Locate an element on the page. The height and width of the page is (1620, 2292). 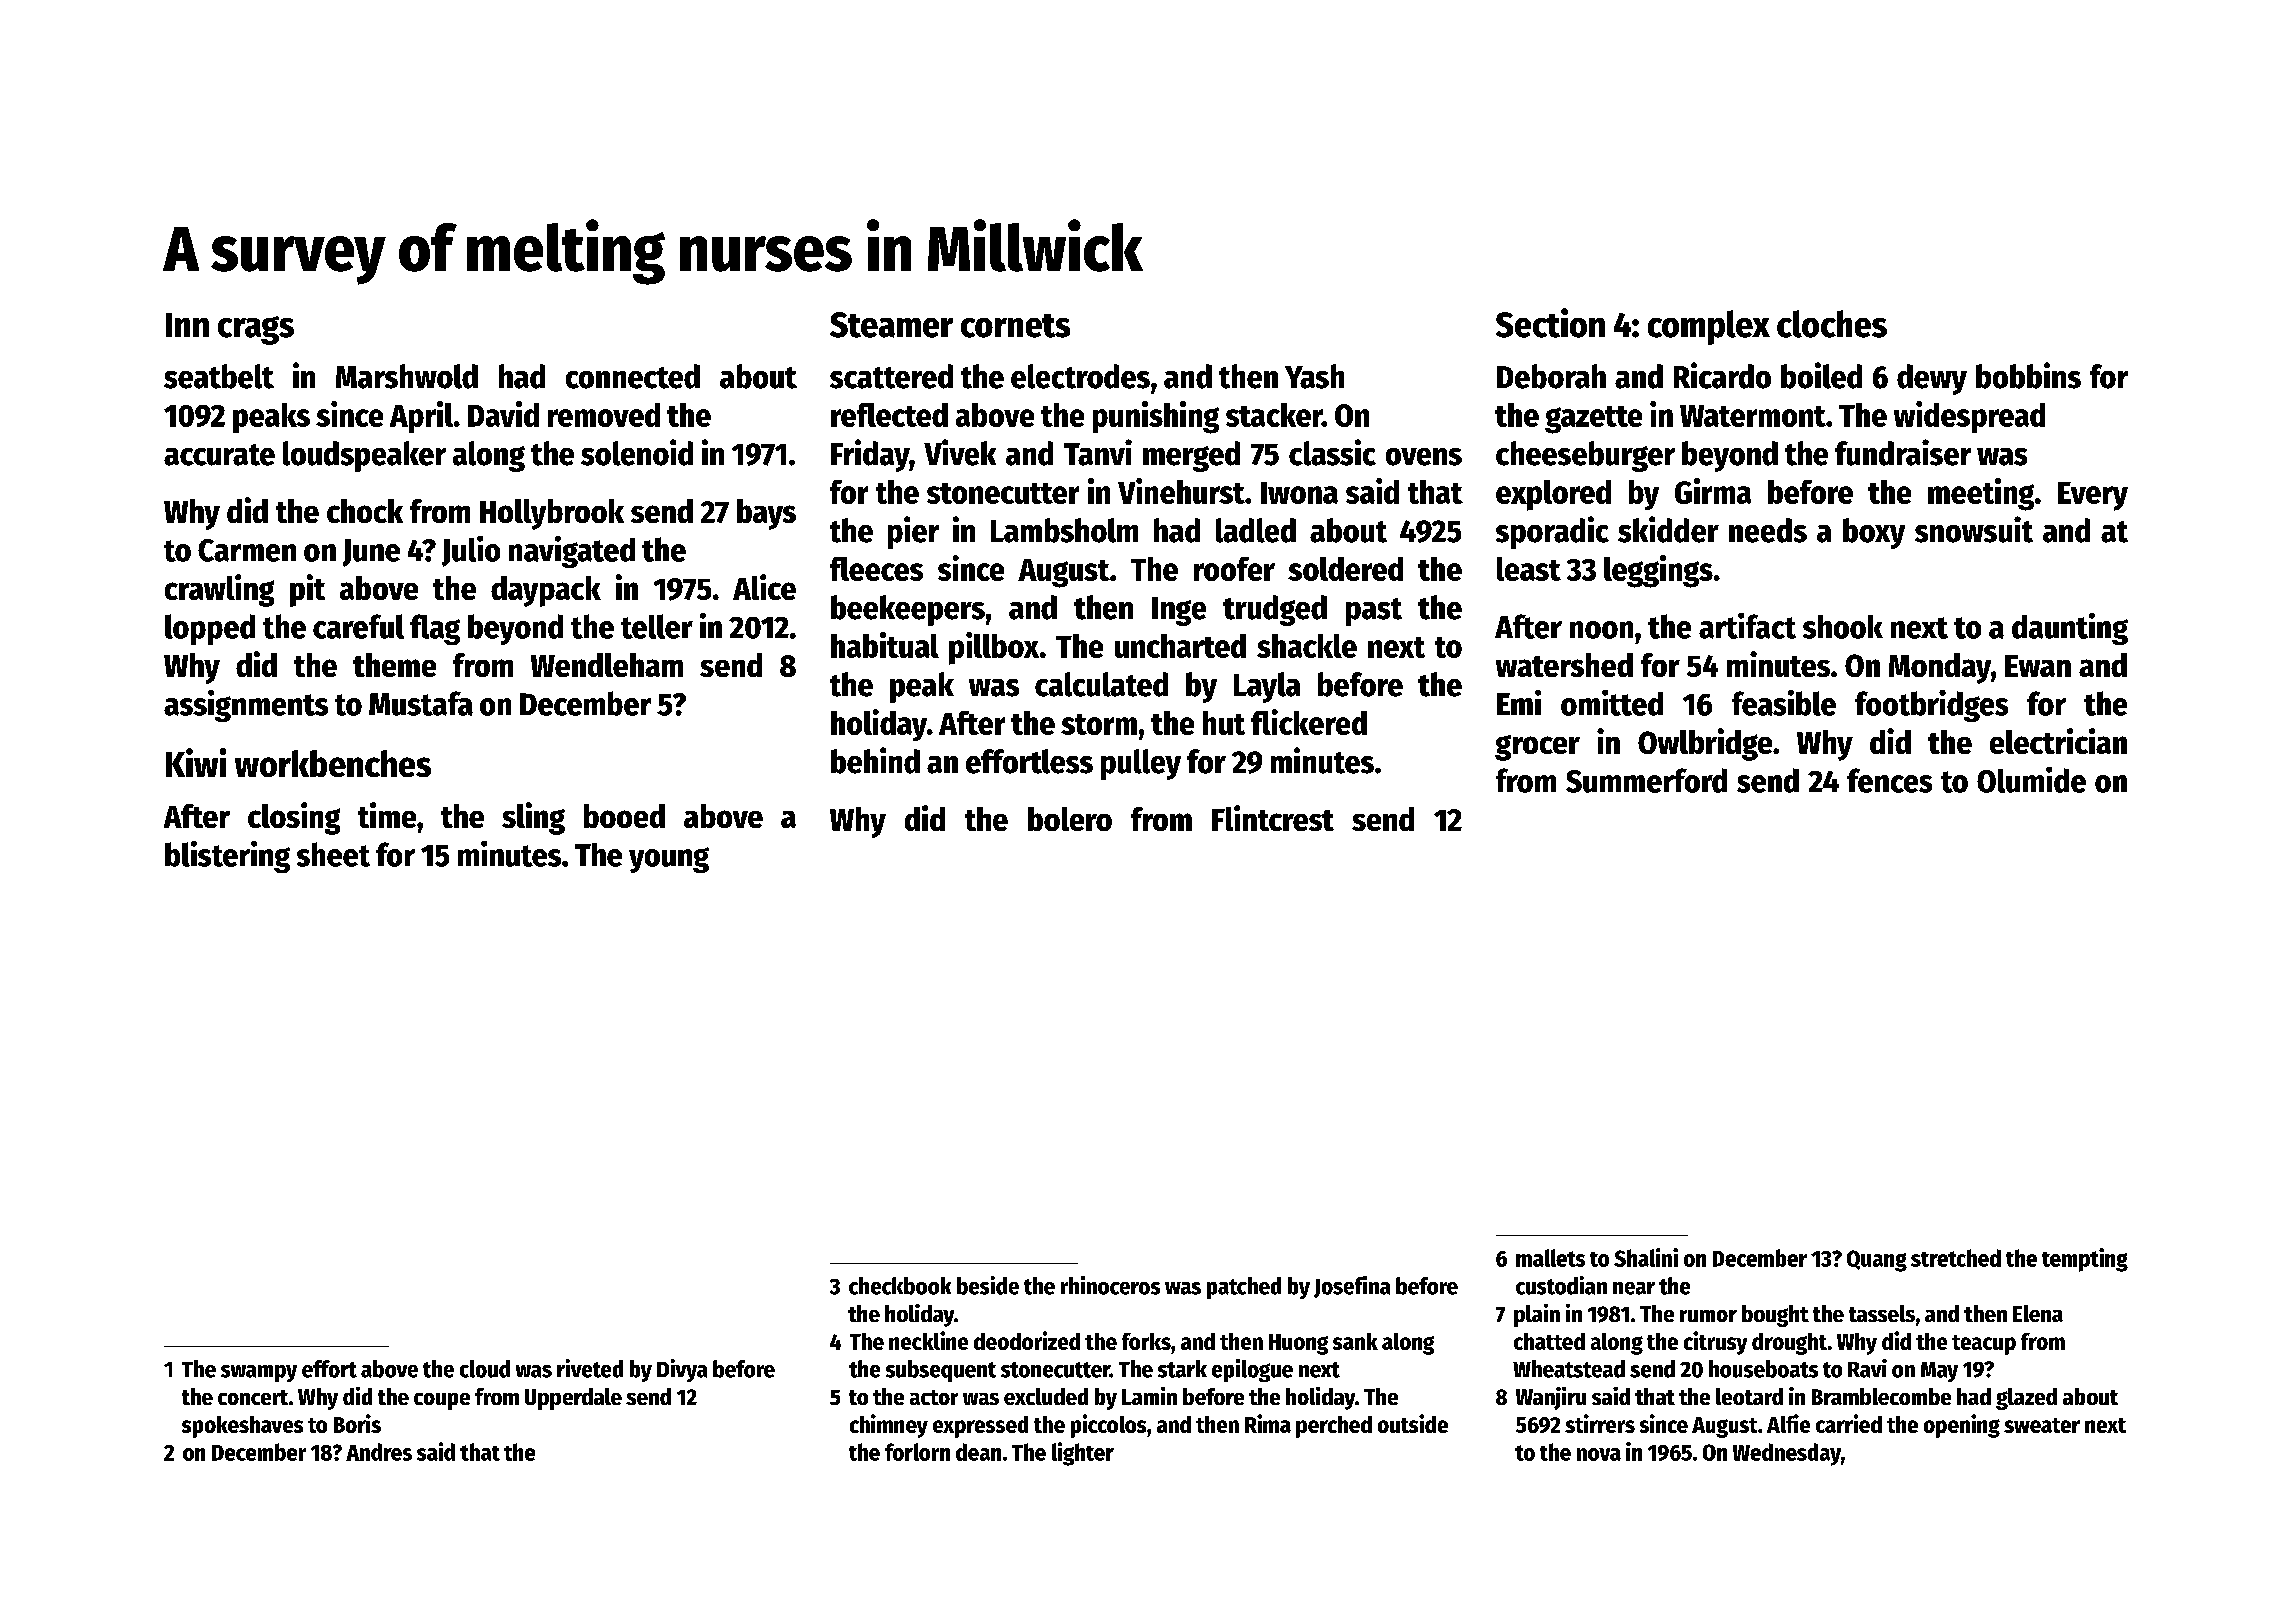
sheet is located at coordinates (333, 854).
